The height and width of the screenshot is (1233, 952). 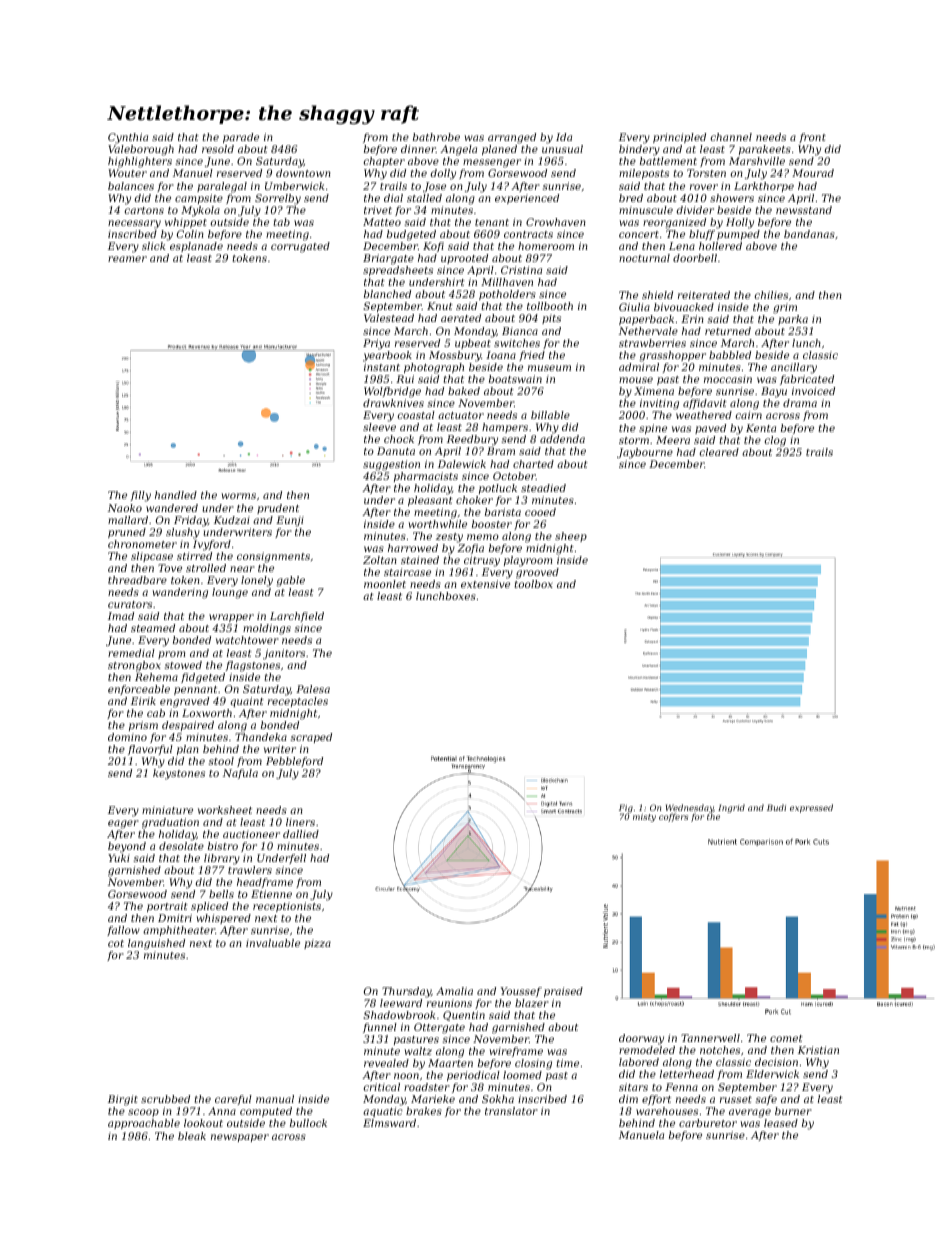 I want to click on bathrobe, so click(x=436, y=137).
